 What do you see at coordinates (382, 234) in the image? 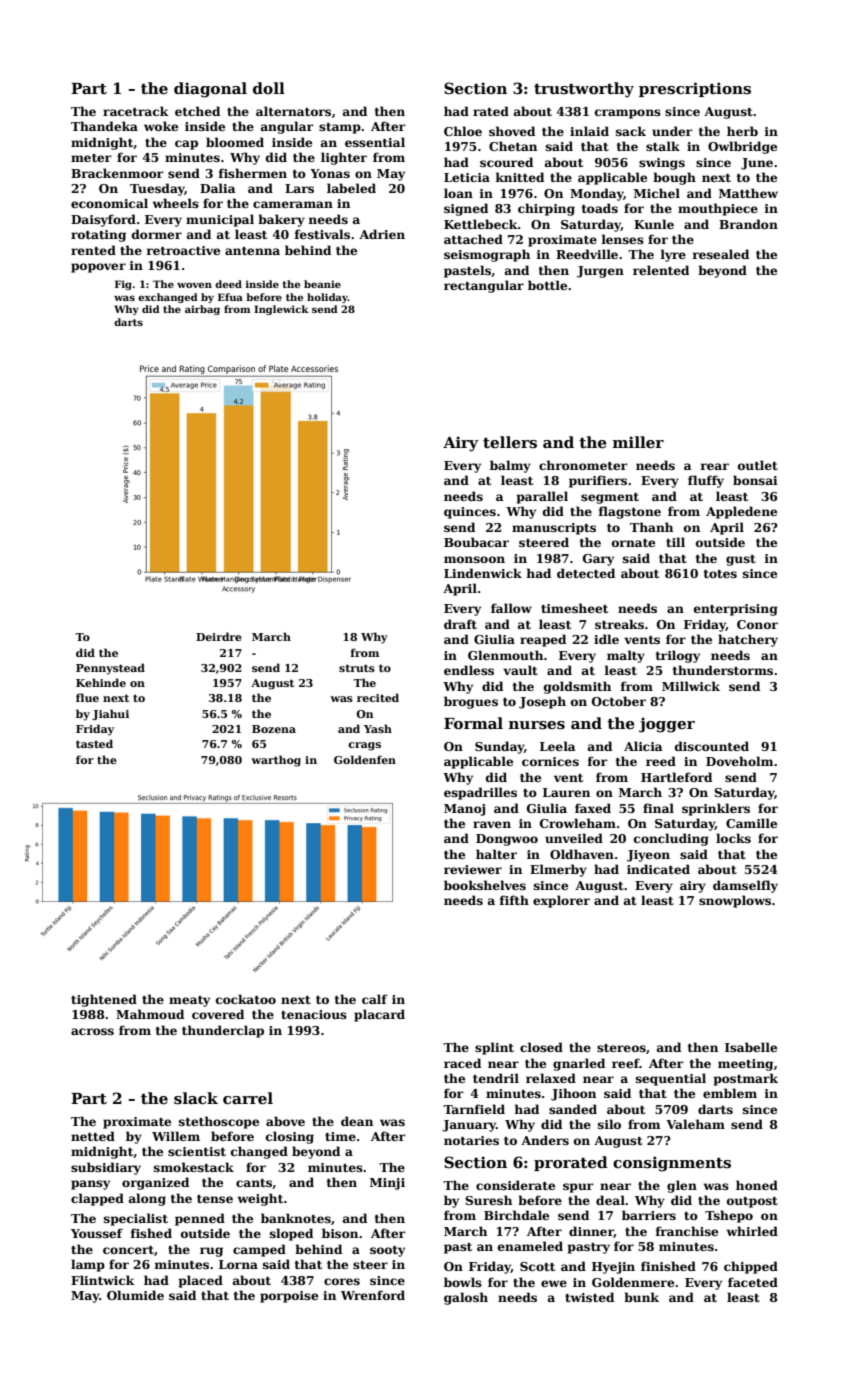
I see `Adrien` at bounding box center [382, 234].
